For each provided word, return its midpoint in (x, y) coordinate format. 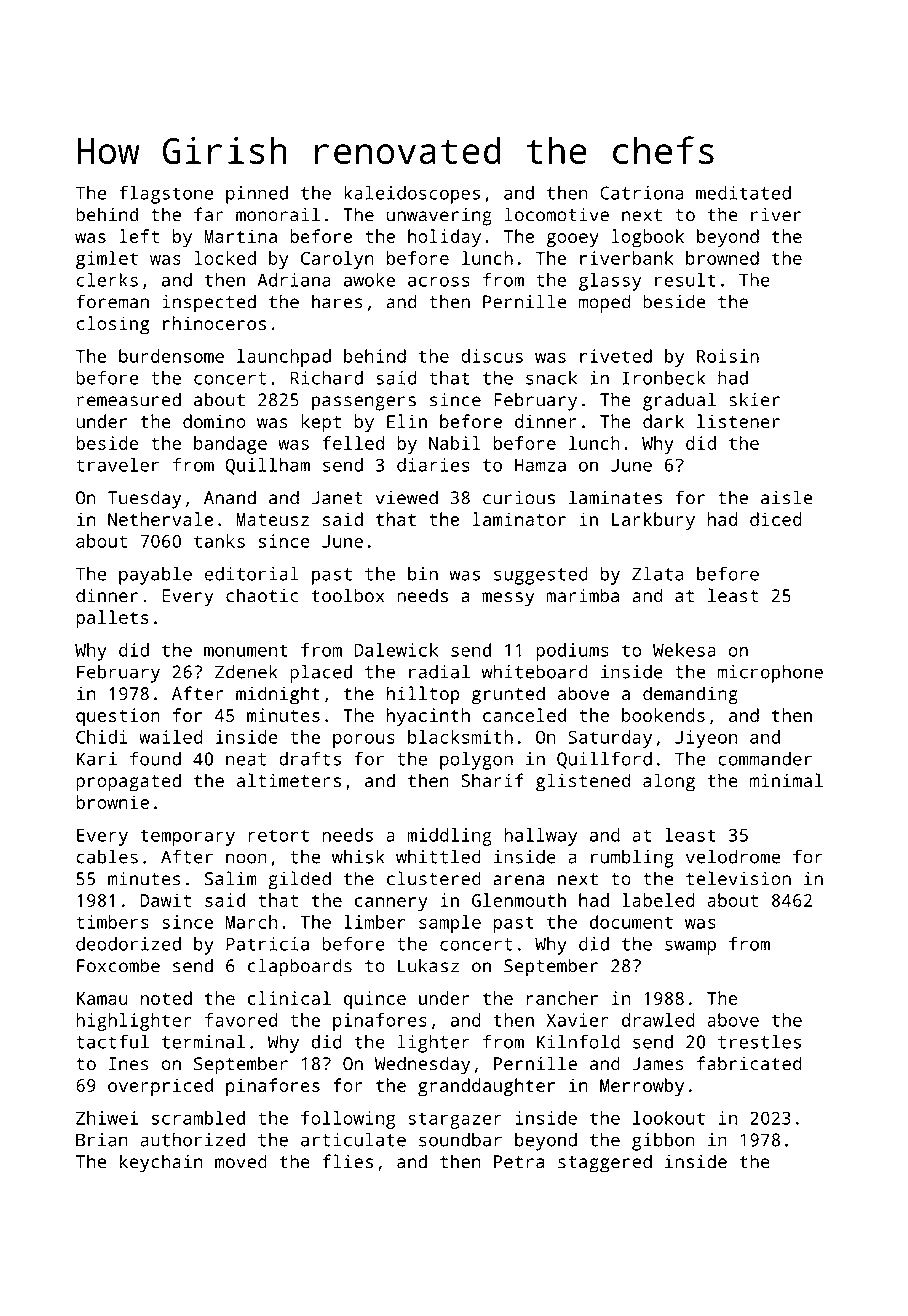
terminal (203, 1042)
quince (375, 1000)
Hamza (540, 465)
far (209, 214)
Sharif (492, 780)
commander (765, 759)
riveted (616, 356)
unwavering (439, 217)
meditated (743, 193)
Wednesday (422, 1065)
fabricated (749, 1063)
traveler (117, 465)
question (118, 717)
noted (166, 998)
